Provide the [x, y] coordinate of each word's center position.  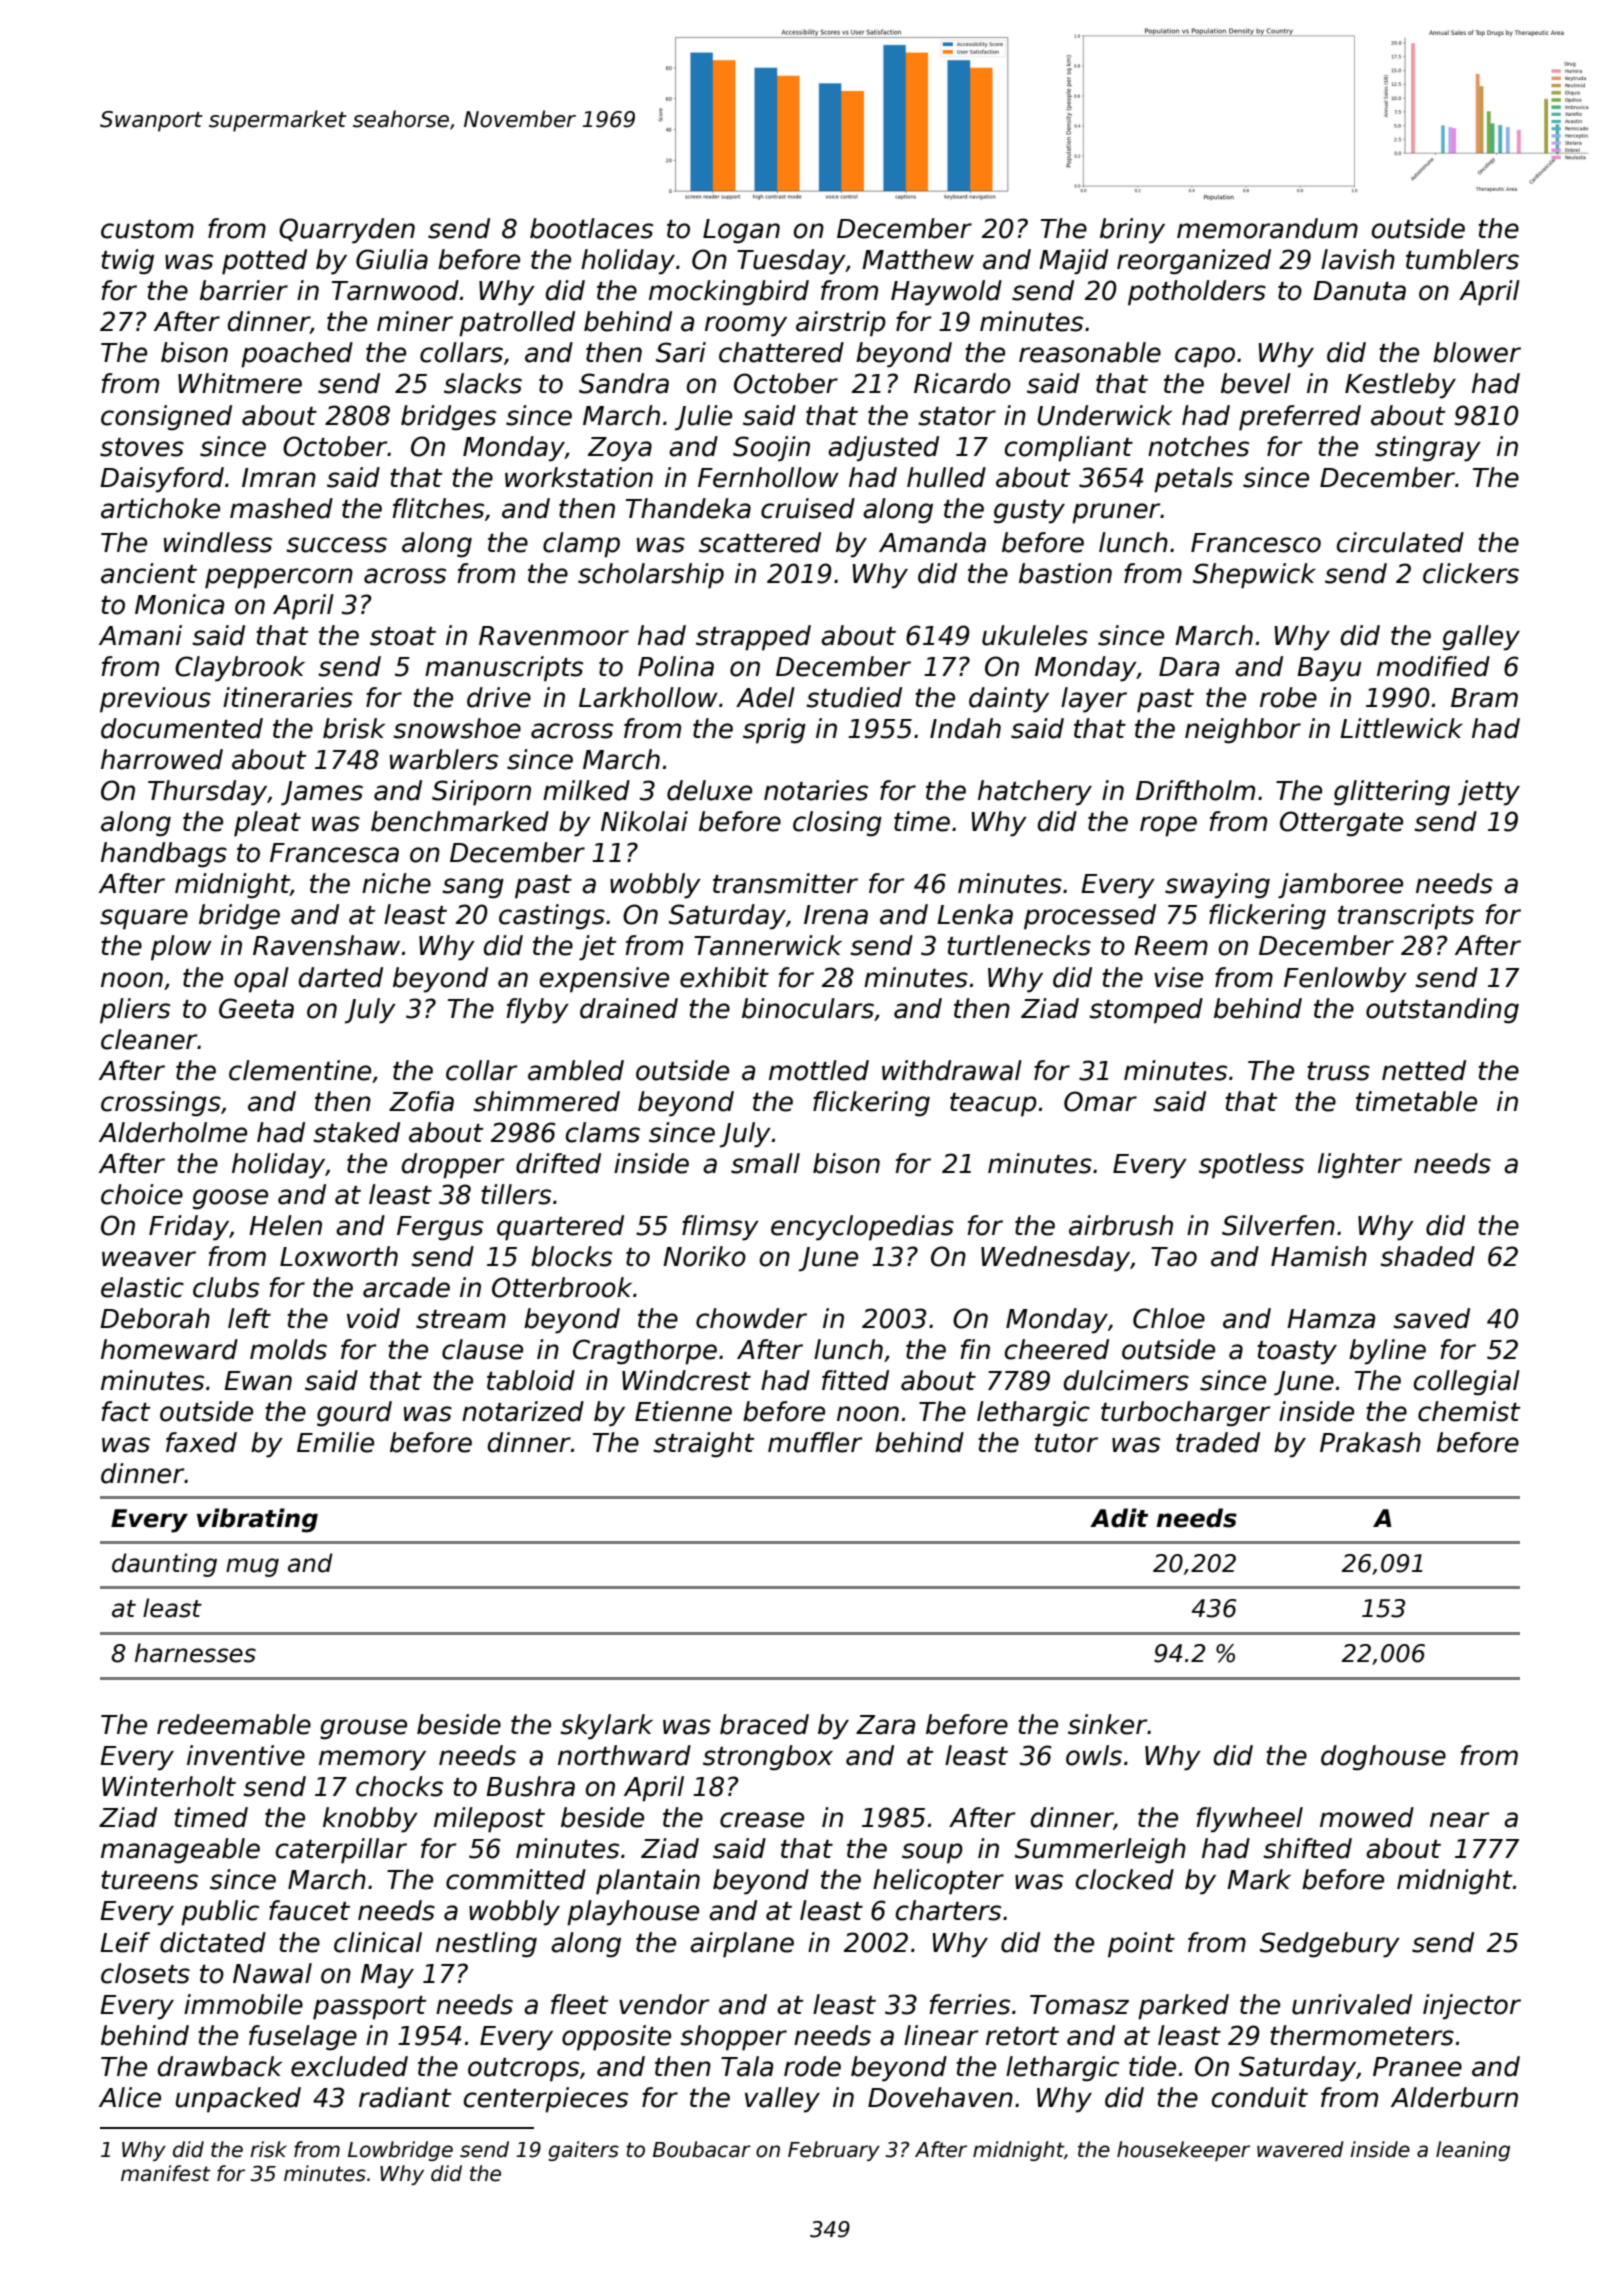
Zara [885, 1725]
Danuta [1359, 291]
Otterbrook [562, 1287]
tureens [149, 1880]
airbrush [1121, 1225]
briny [1132, 231]
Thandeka [688, 508]
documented [182, 728]
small [765, 1163]
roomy [746, 326]
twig [127, 262]
